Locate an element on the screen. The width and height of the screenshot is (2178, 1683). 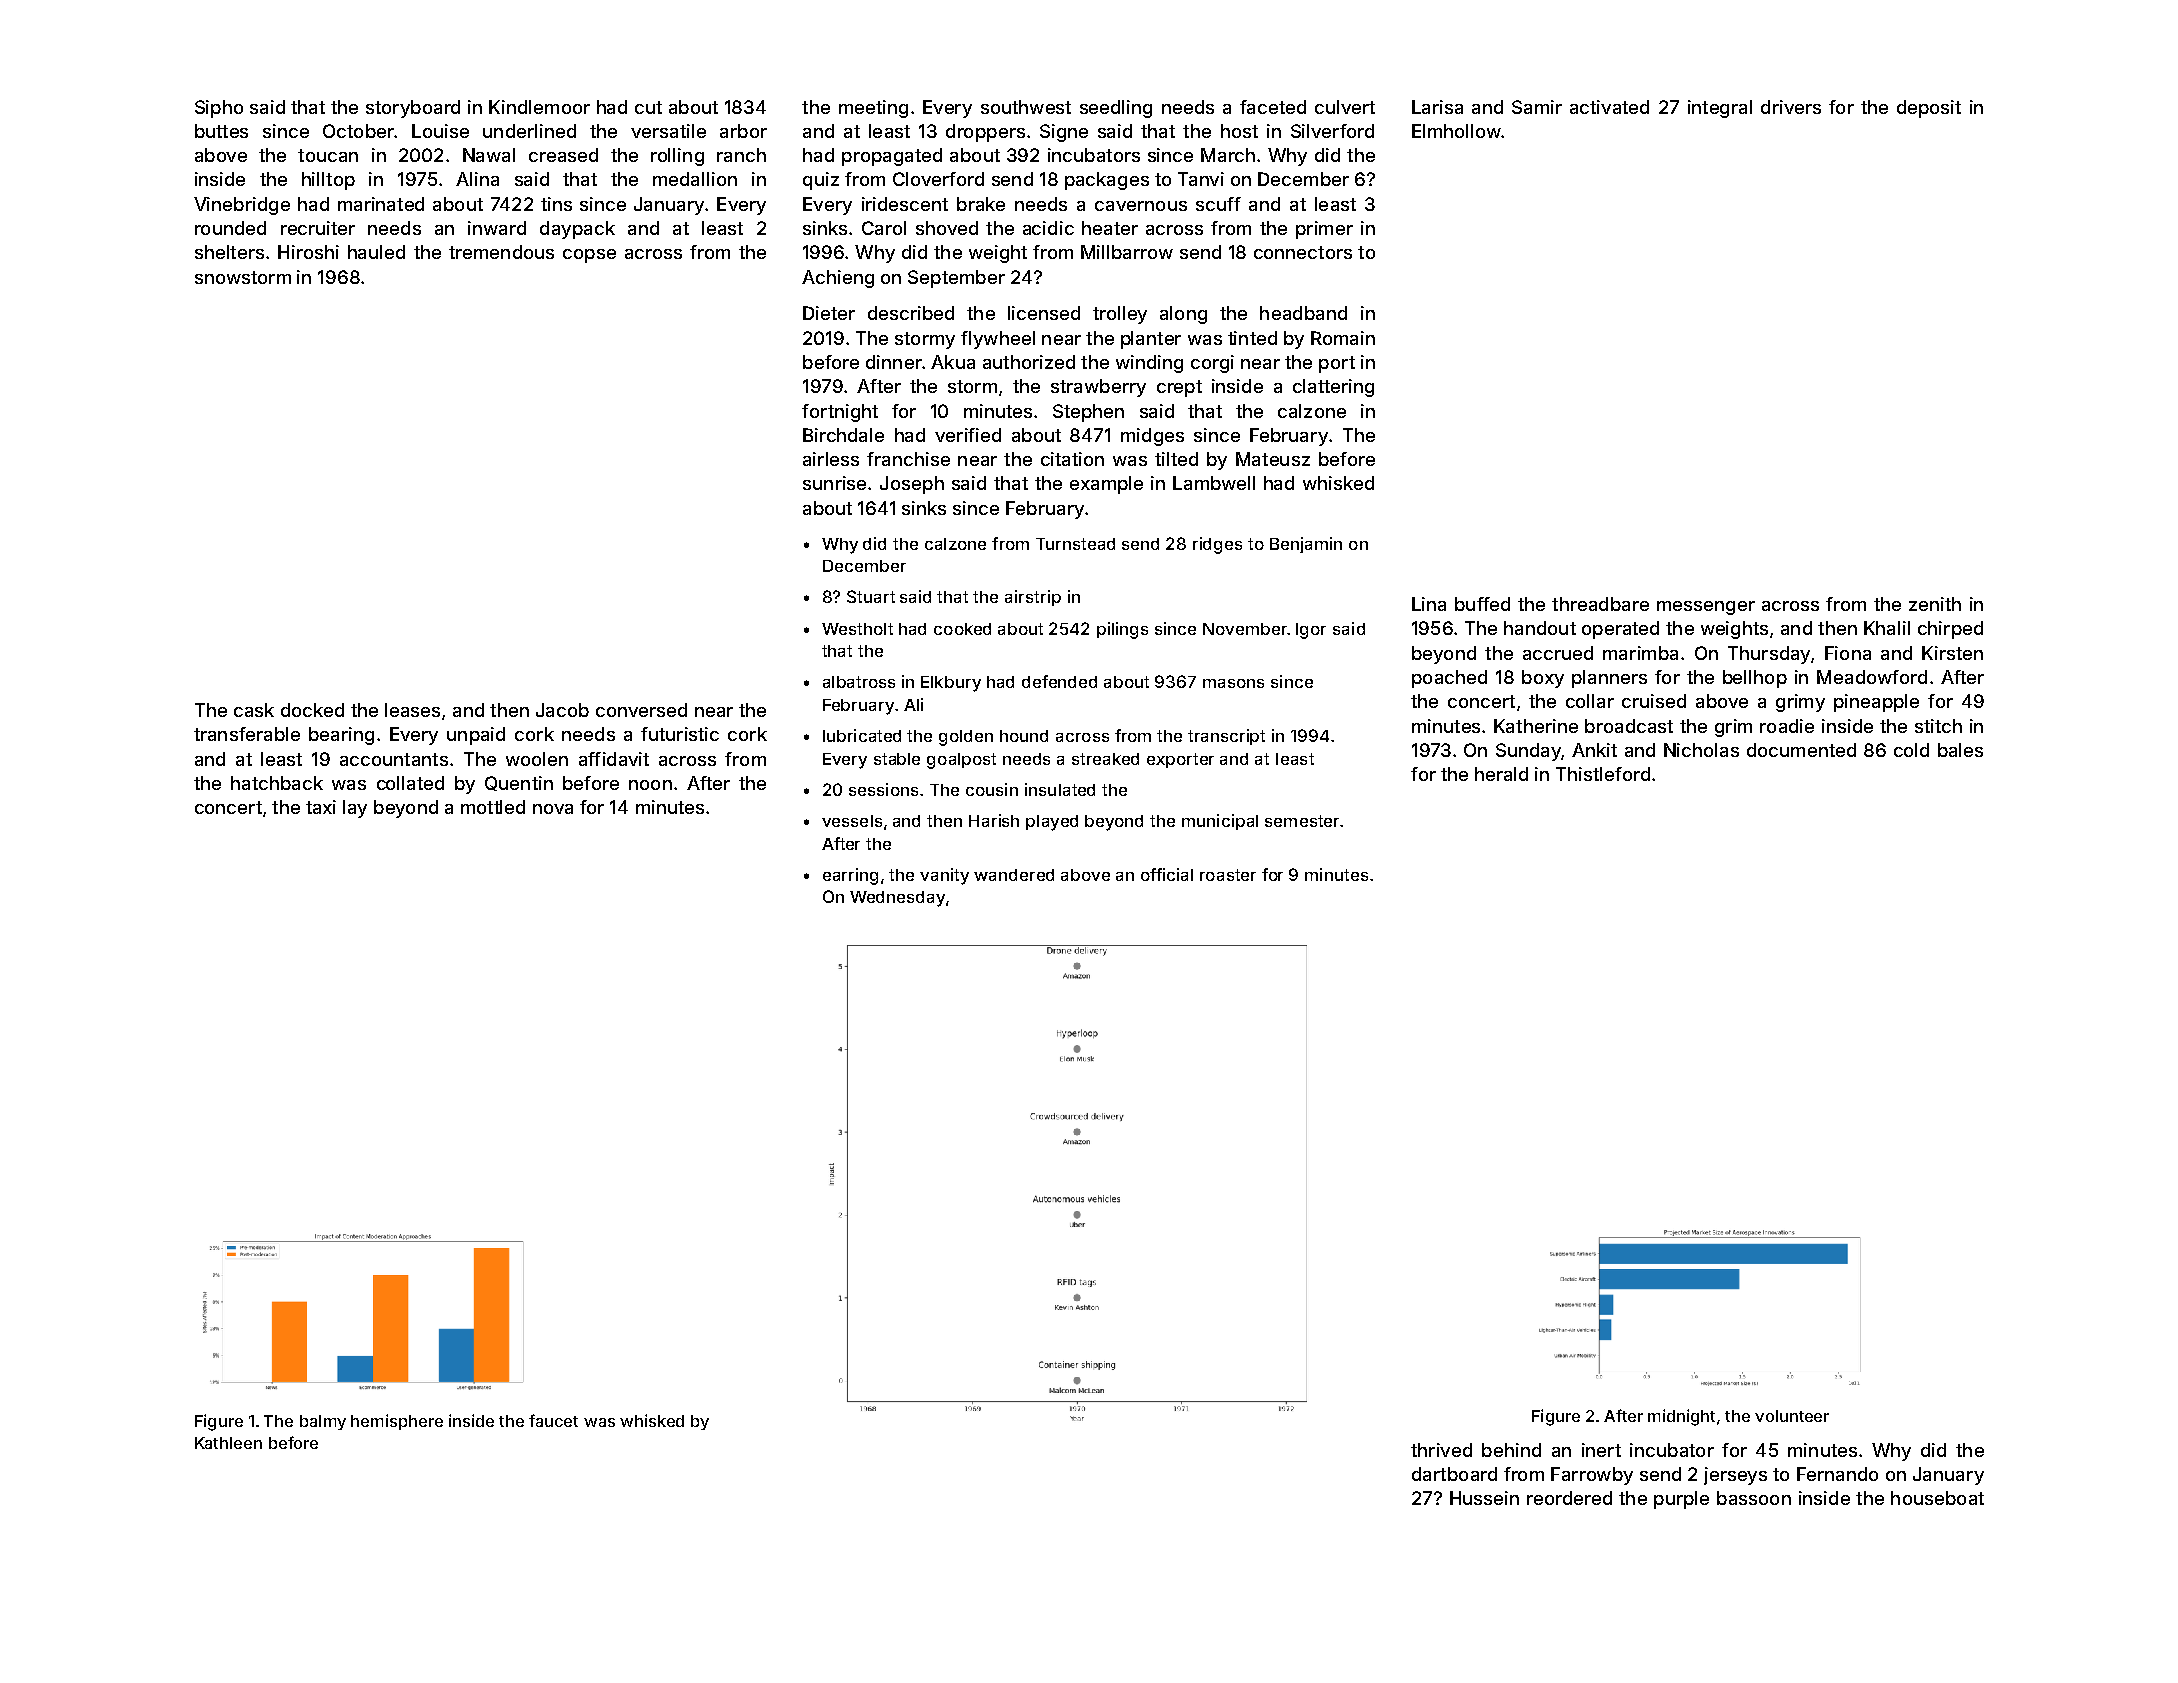
Kathleen is located at coordinates (228, 1443).
